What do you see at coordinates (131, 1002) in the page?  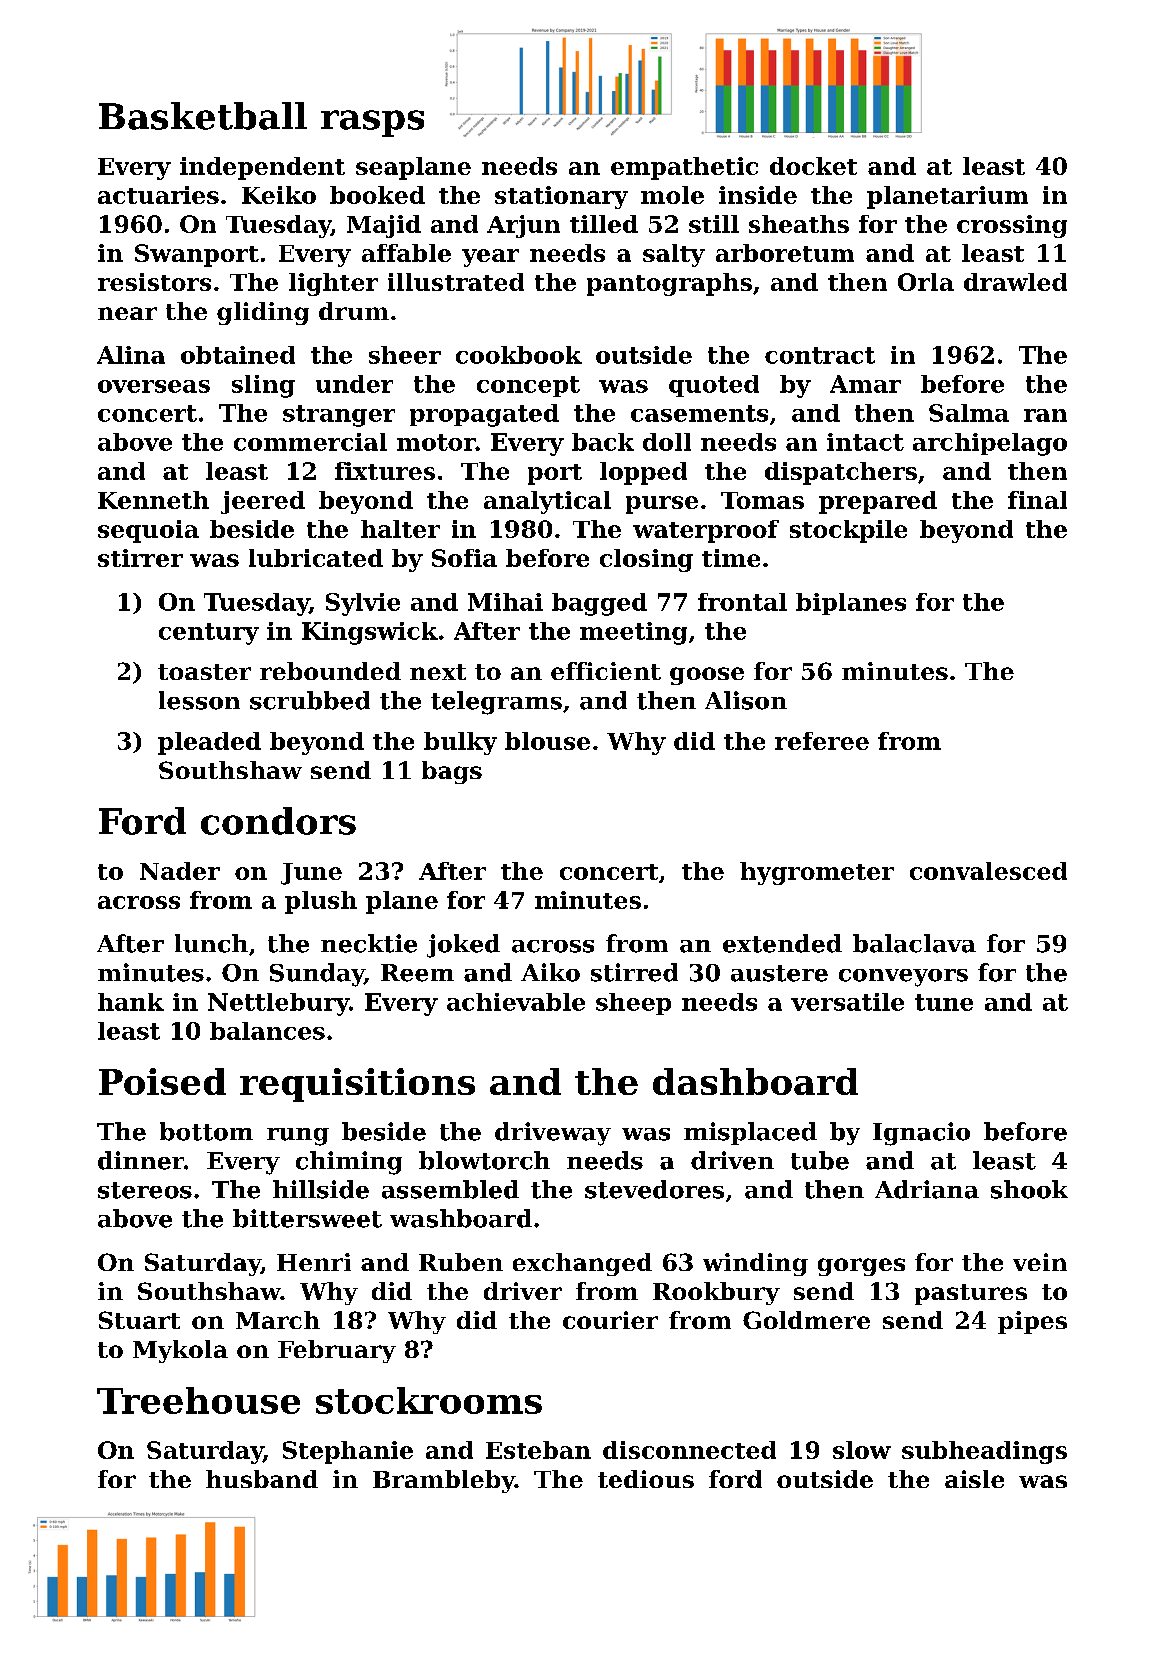 I see `hank` at bounding box center [131, 1002].
